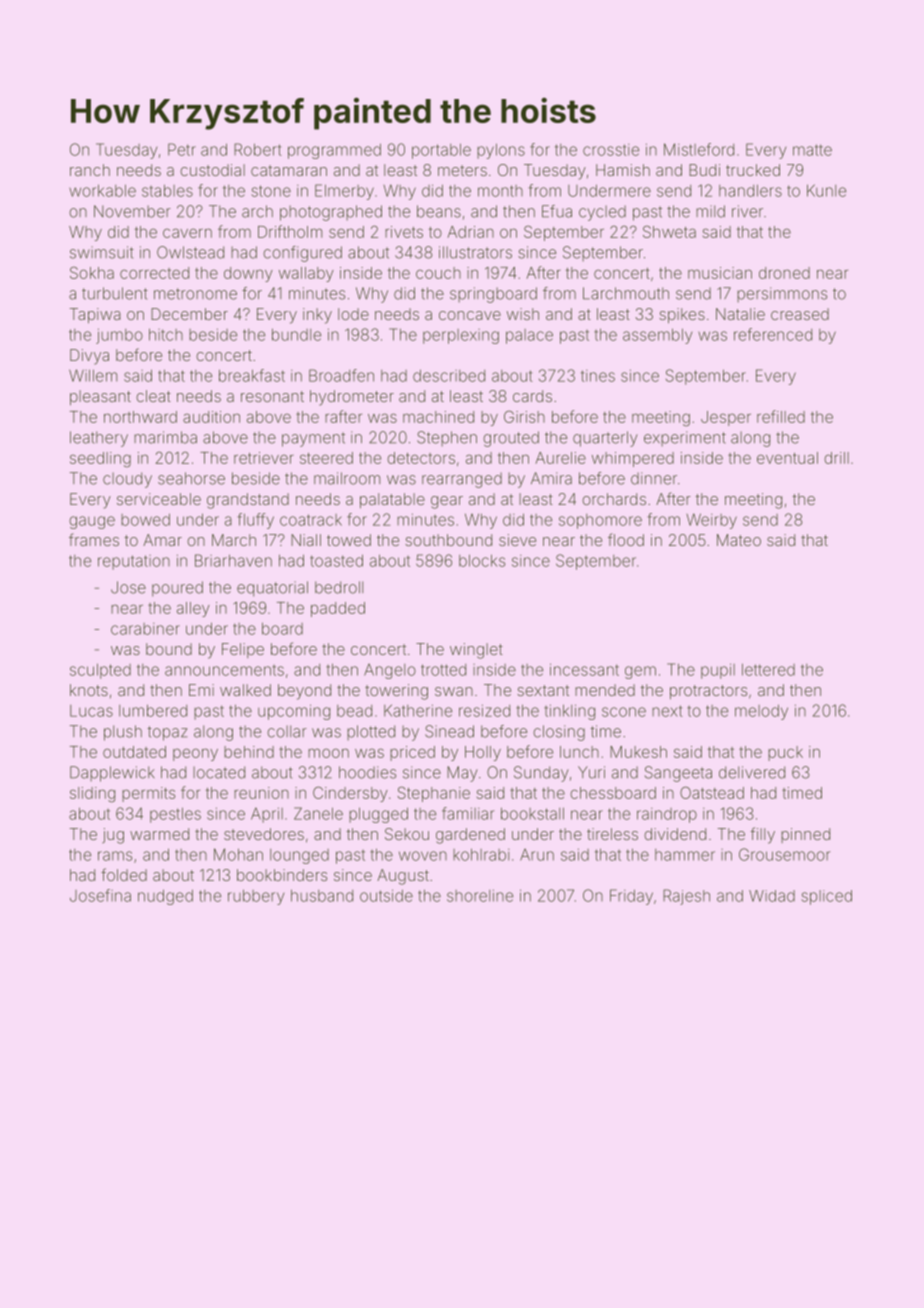  I want to click on padded, so click(338, 609).
